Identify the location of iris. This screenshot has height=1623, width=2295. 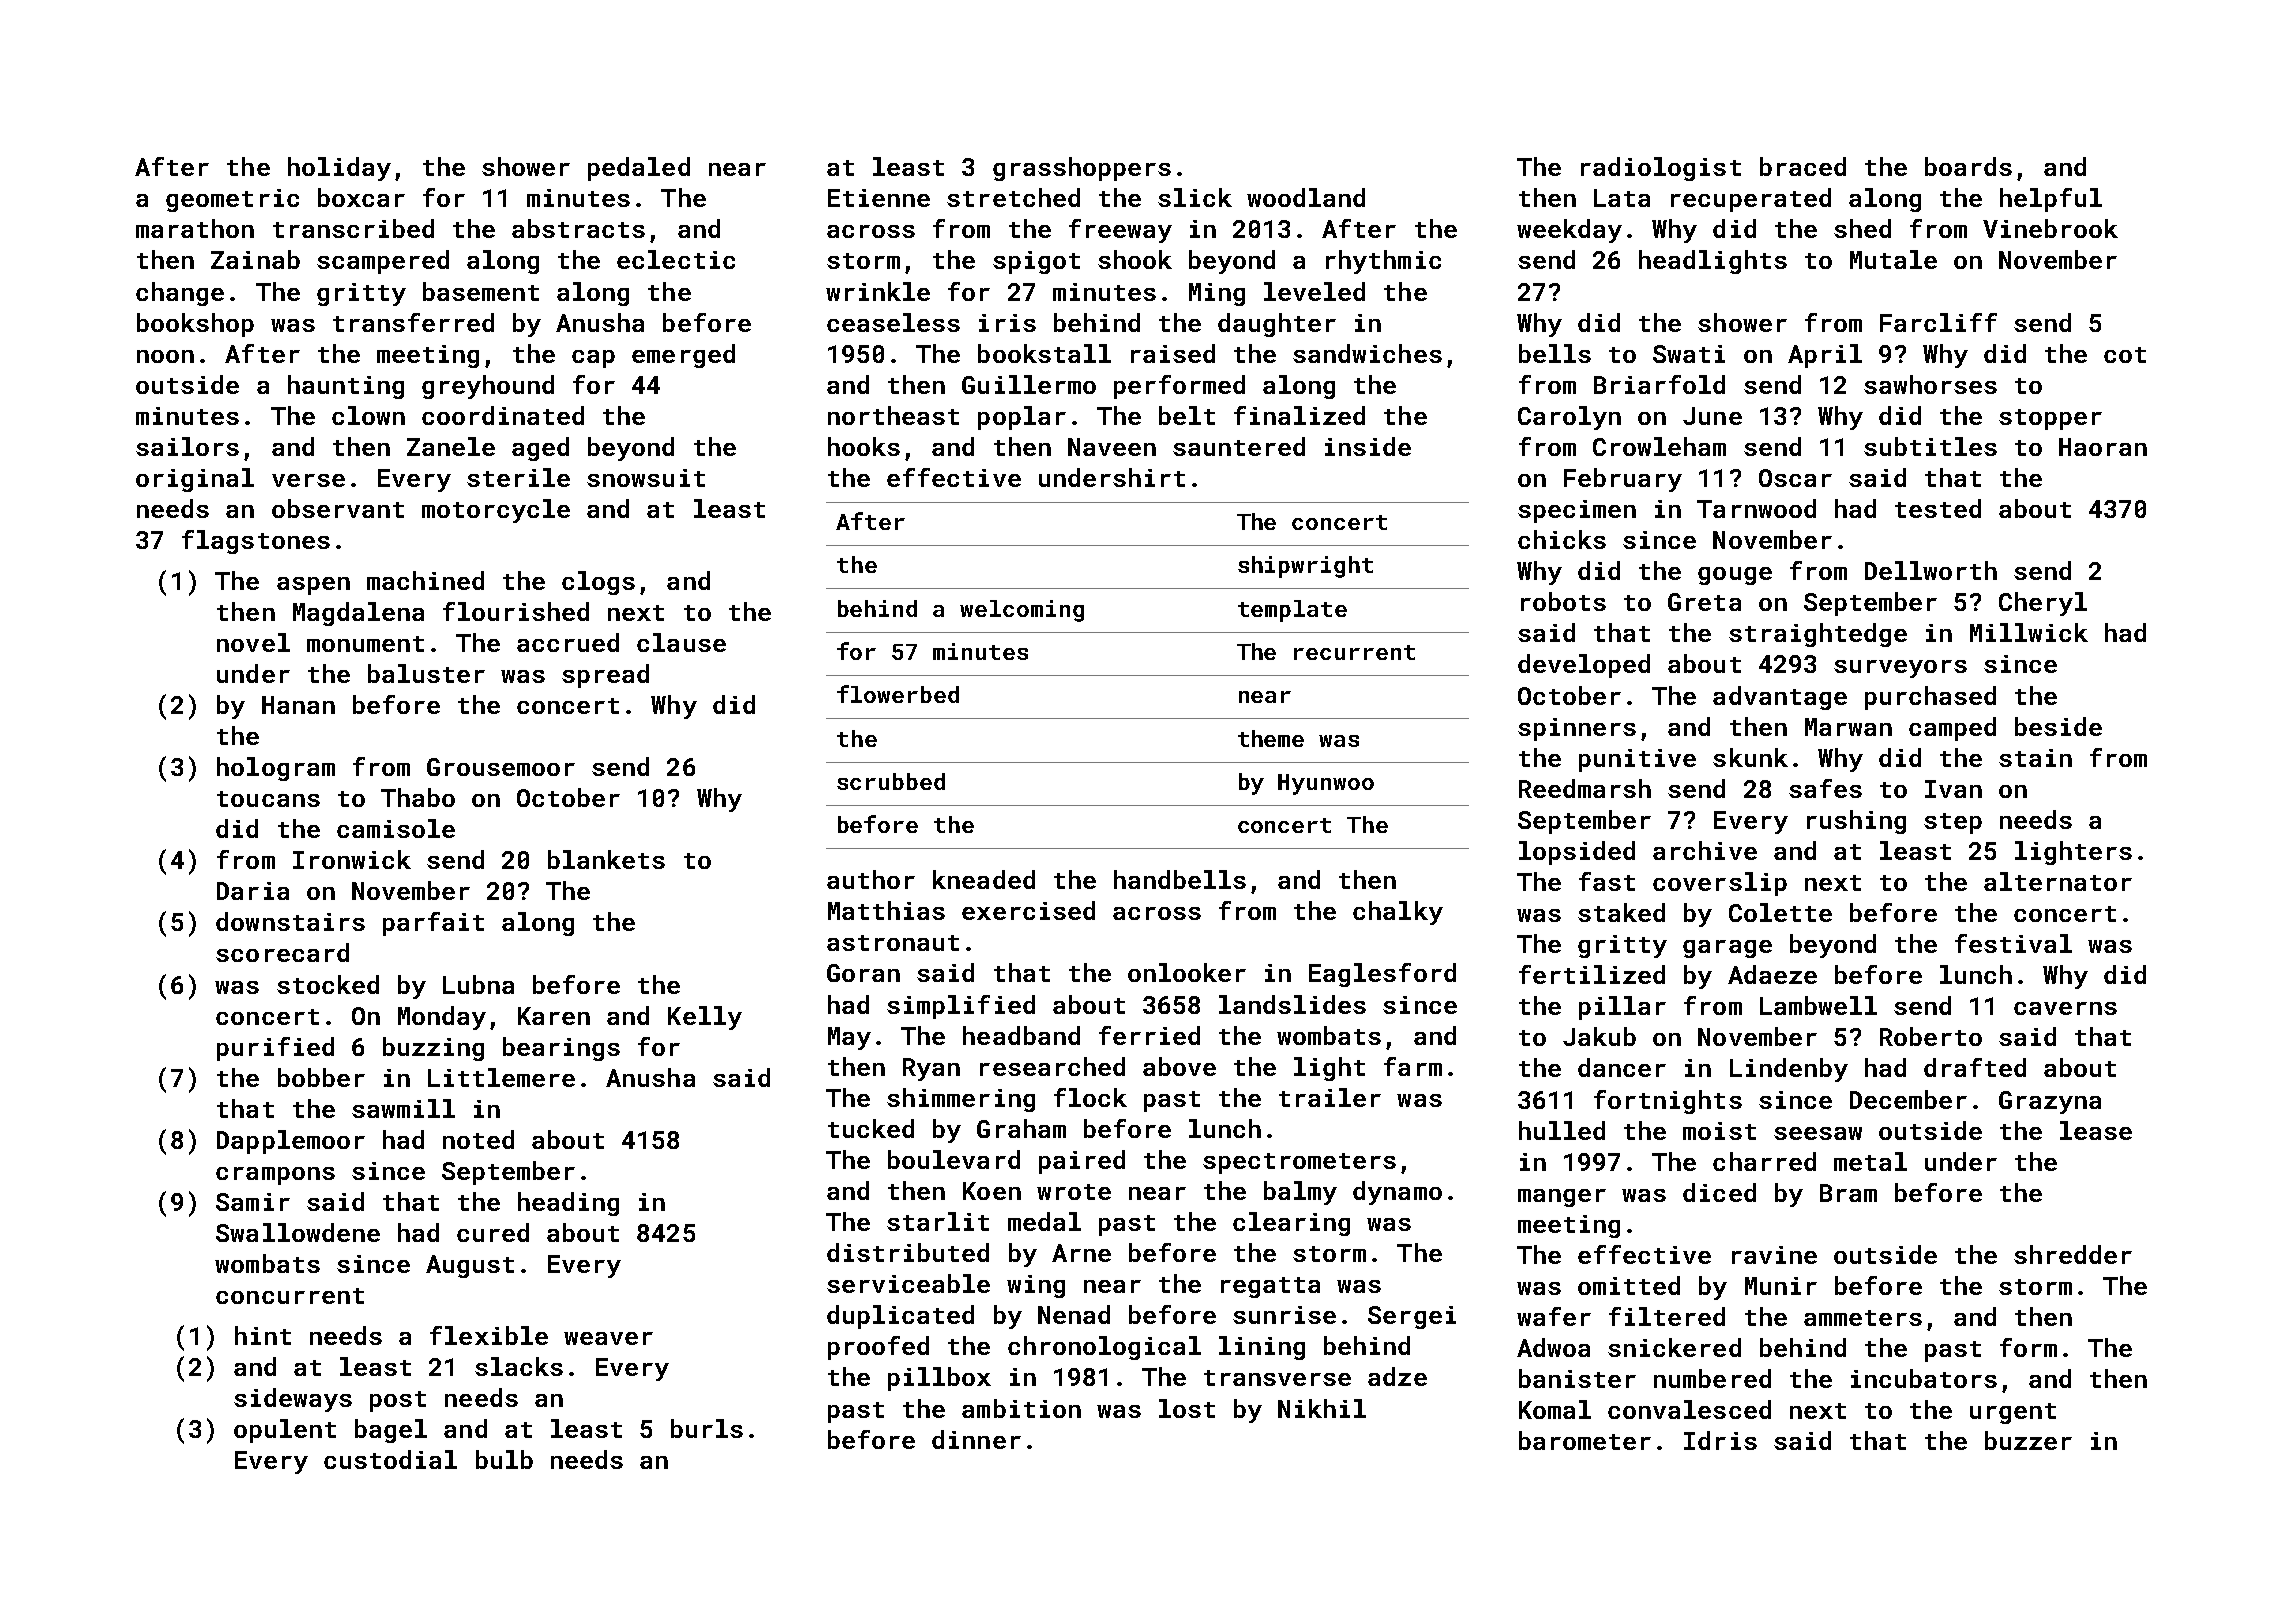
(1007, 323).
